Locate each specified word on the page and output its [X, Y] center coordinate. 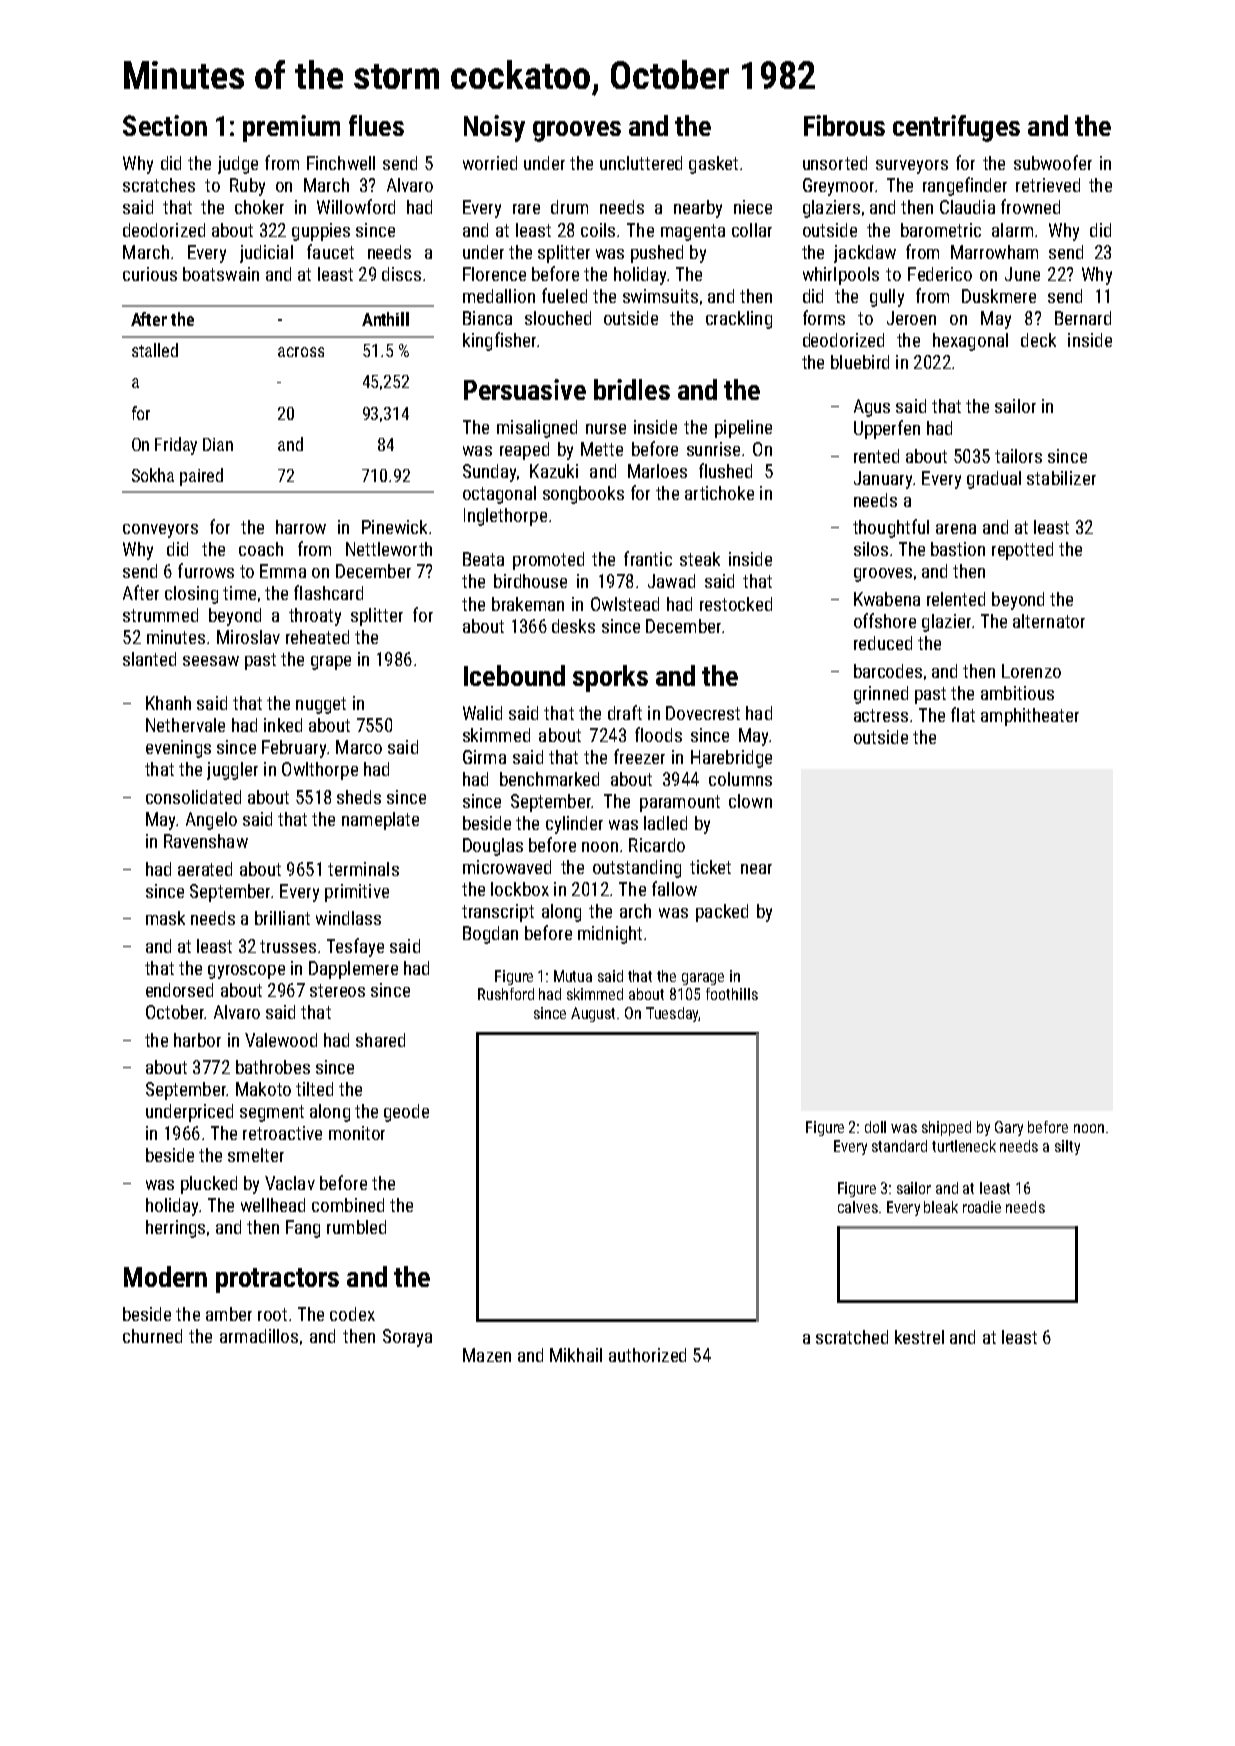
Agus [872, 408]
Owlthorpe [320, 771]
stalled [155, 350]
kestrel [919, 1337]
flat [963, 714]
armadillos [259, 1336]
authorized [647, 1355]
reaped [524, 451]
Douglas [493, 847]
